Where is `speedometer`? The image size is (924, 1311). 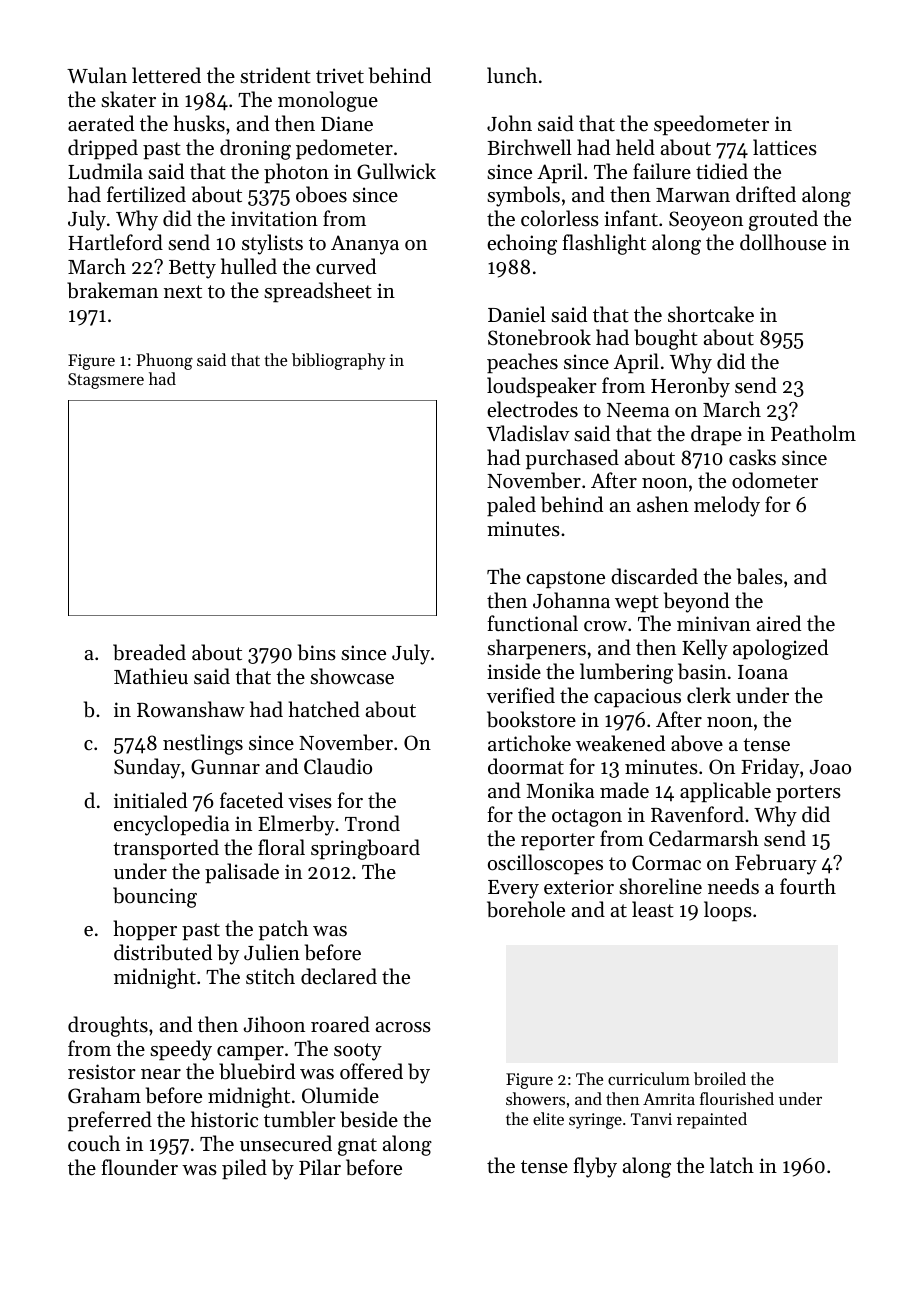 speedometer is located at coordinates (711, 125).
